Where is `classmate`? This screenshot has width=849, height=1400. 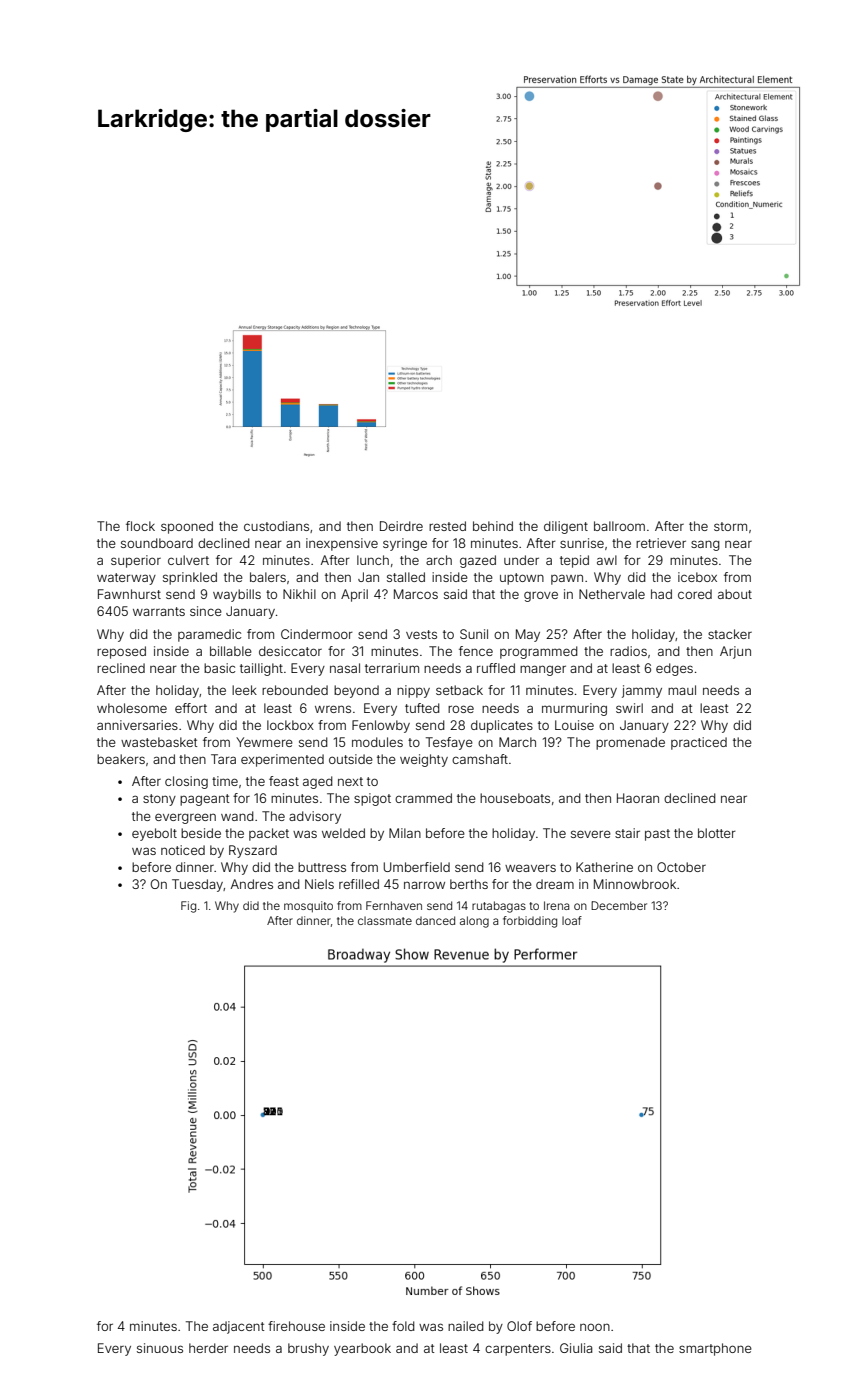
classmate is located at coordinates (385, 920).
